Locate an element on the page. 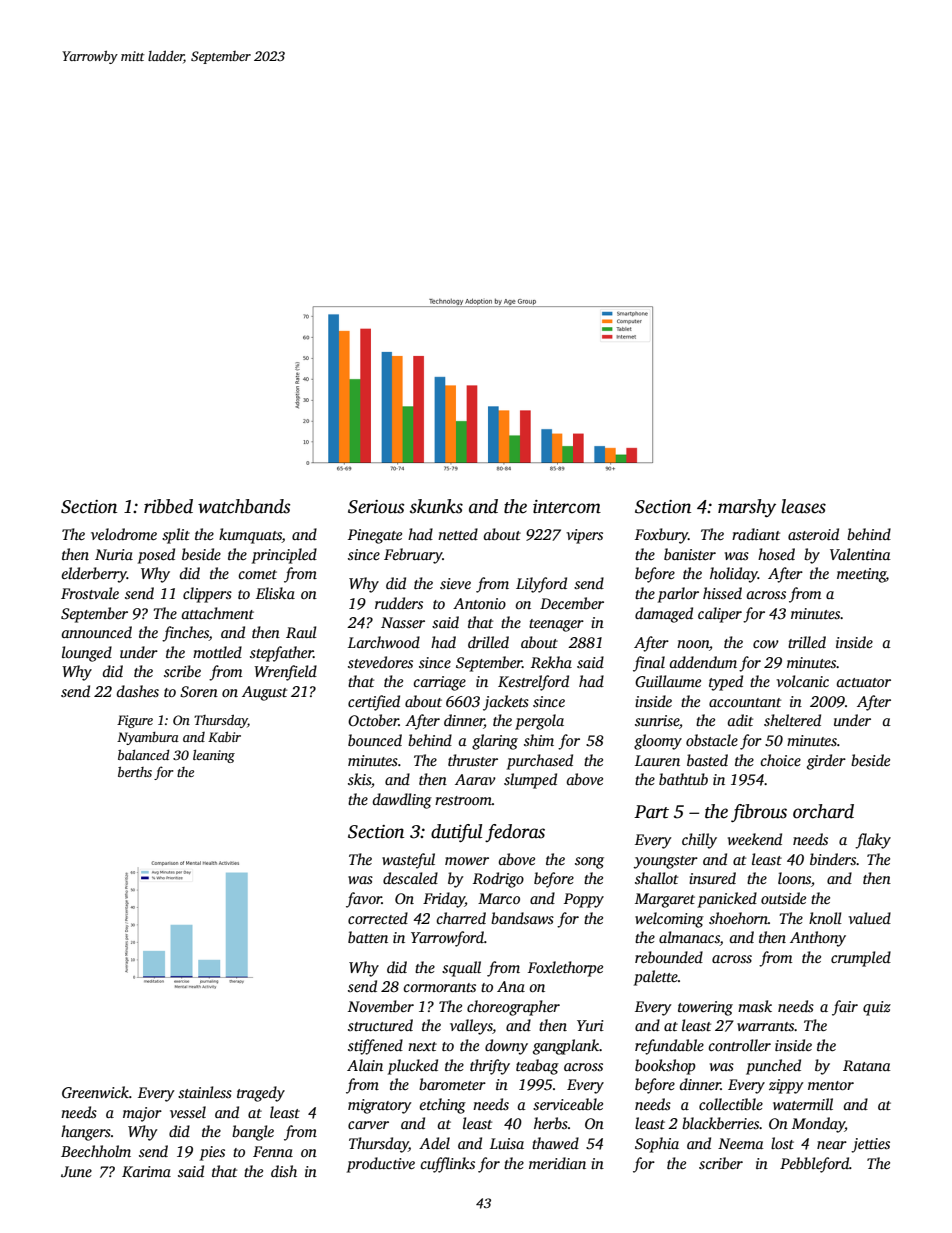 This document has width=952, height=1233. pergola is located at coordinates (539, 722).
